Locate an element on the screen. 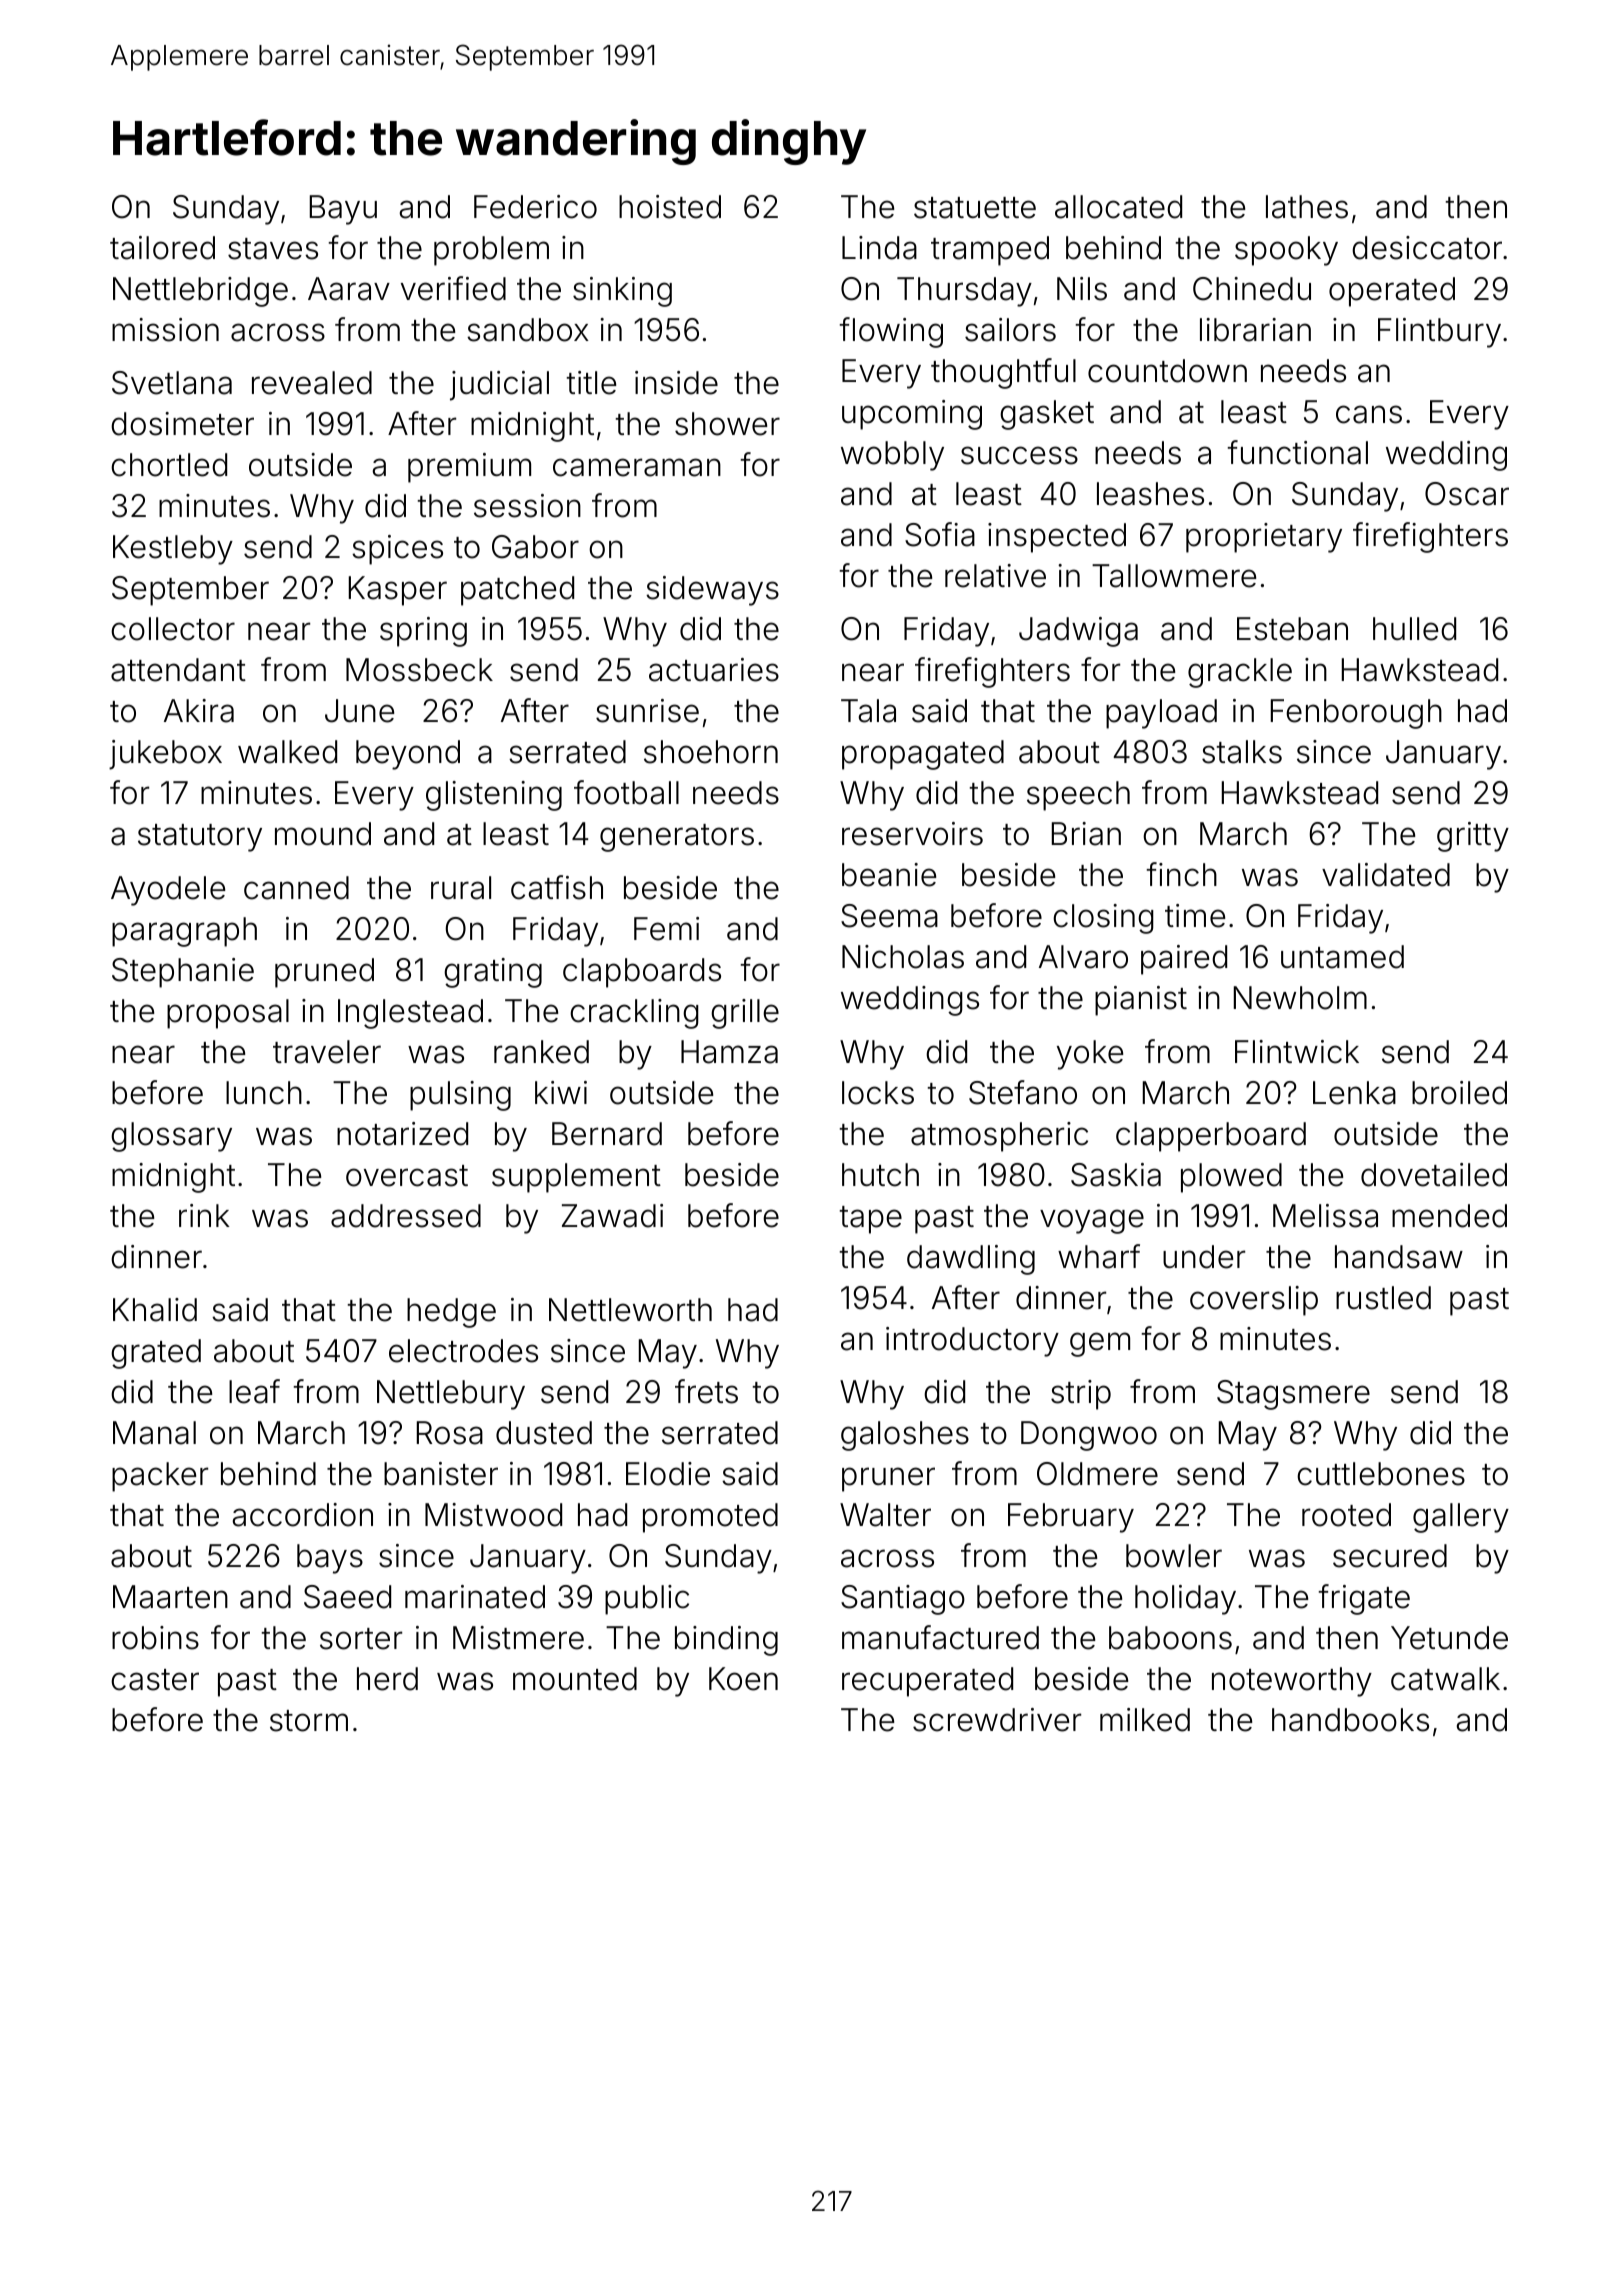 The image size is (1620, 2292). Jadwiga is located at coordinates (1078, 632).
